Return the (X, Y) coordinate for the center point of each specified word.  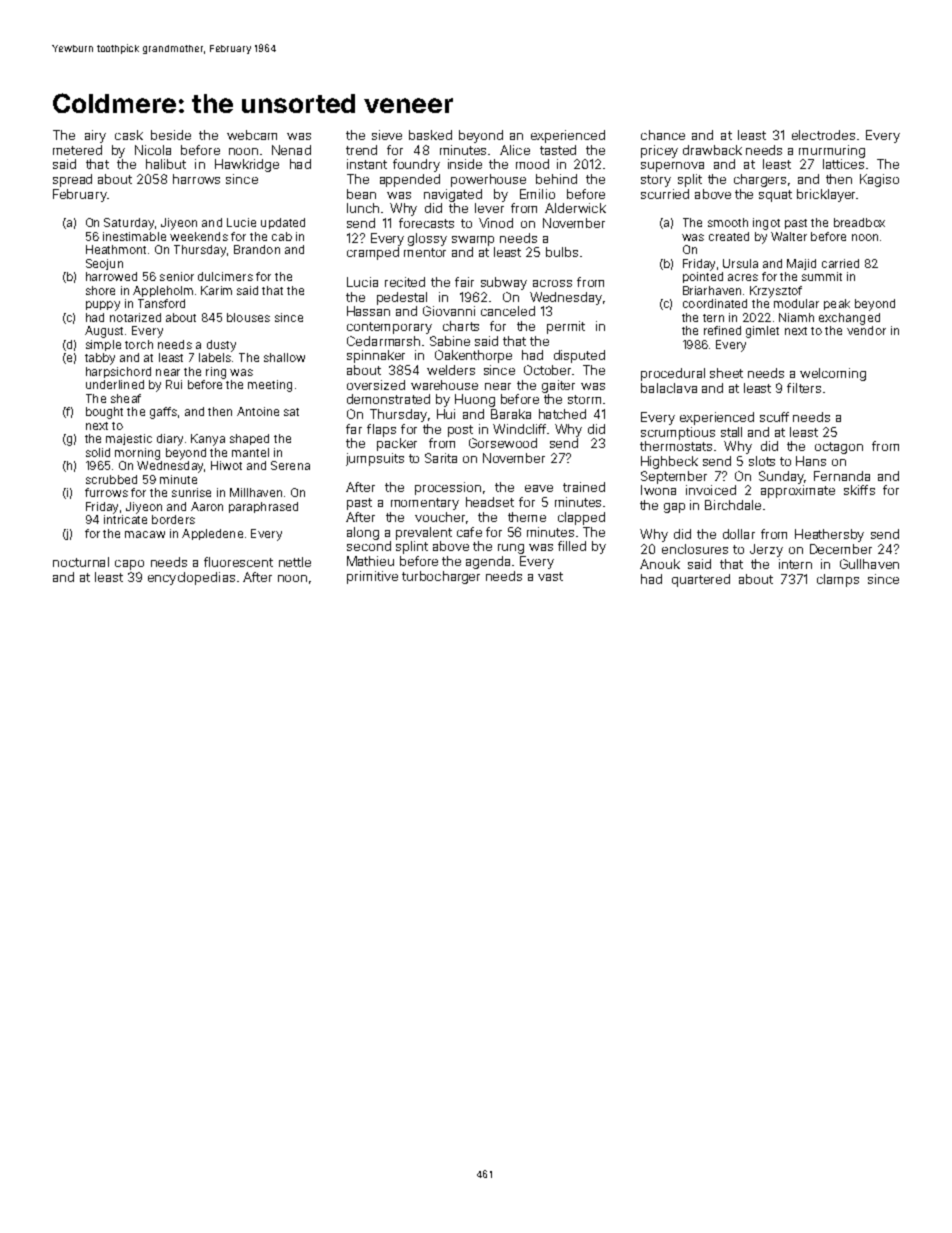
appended (410, 180)
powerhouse (488, 180)
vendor (866, 330)
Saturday (129, 224)
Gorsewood (503, 443)
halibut (166, 164)
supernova (672, 167)
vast (550, 576)
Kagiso (879, 180)
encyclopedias (191, 578)
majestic (129, 439)
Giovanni (449, 311)
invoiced (711, 490)
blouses (248, 317)
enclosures (695, 549)
